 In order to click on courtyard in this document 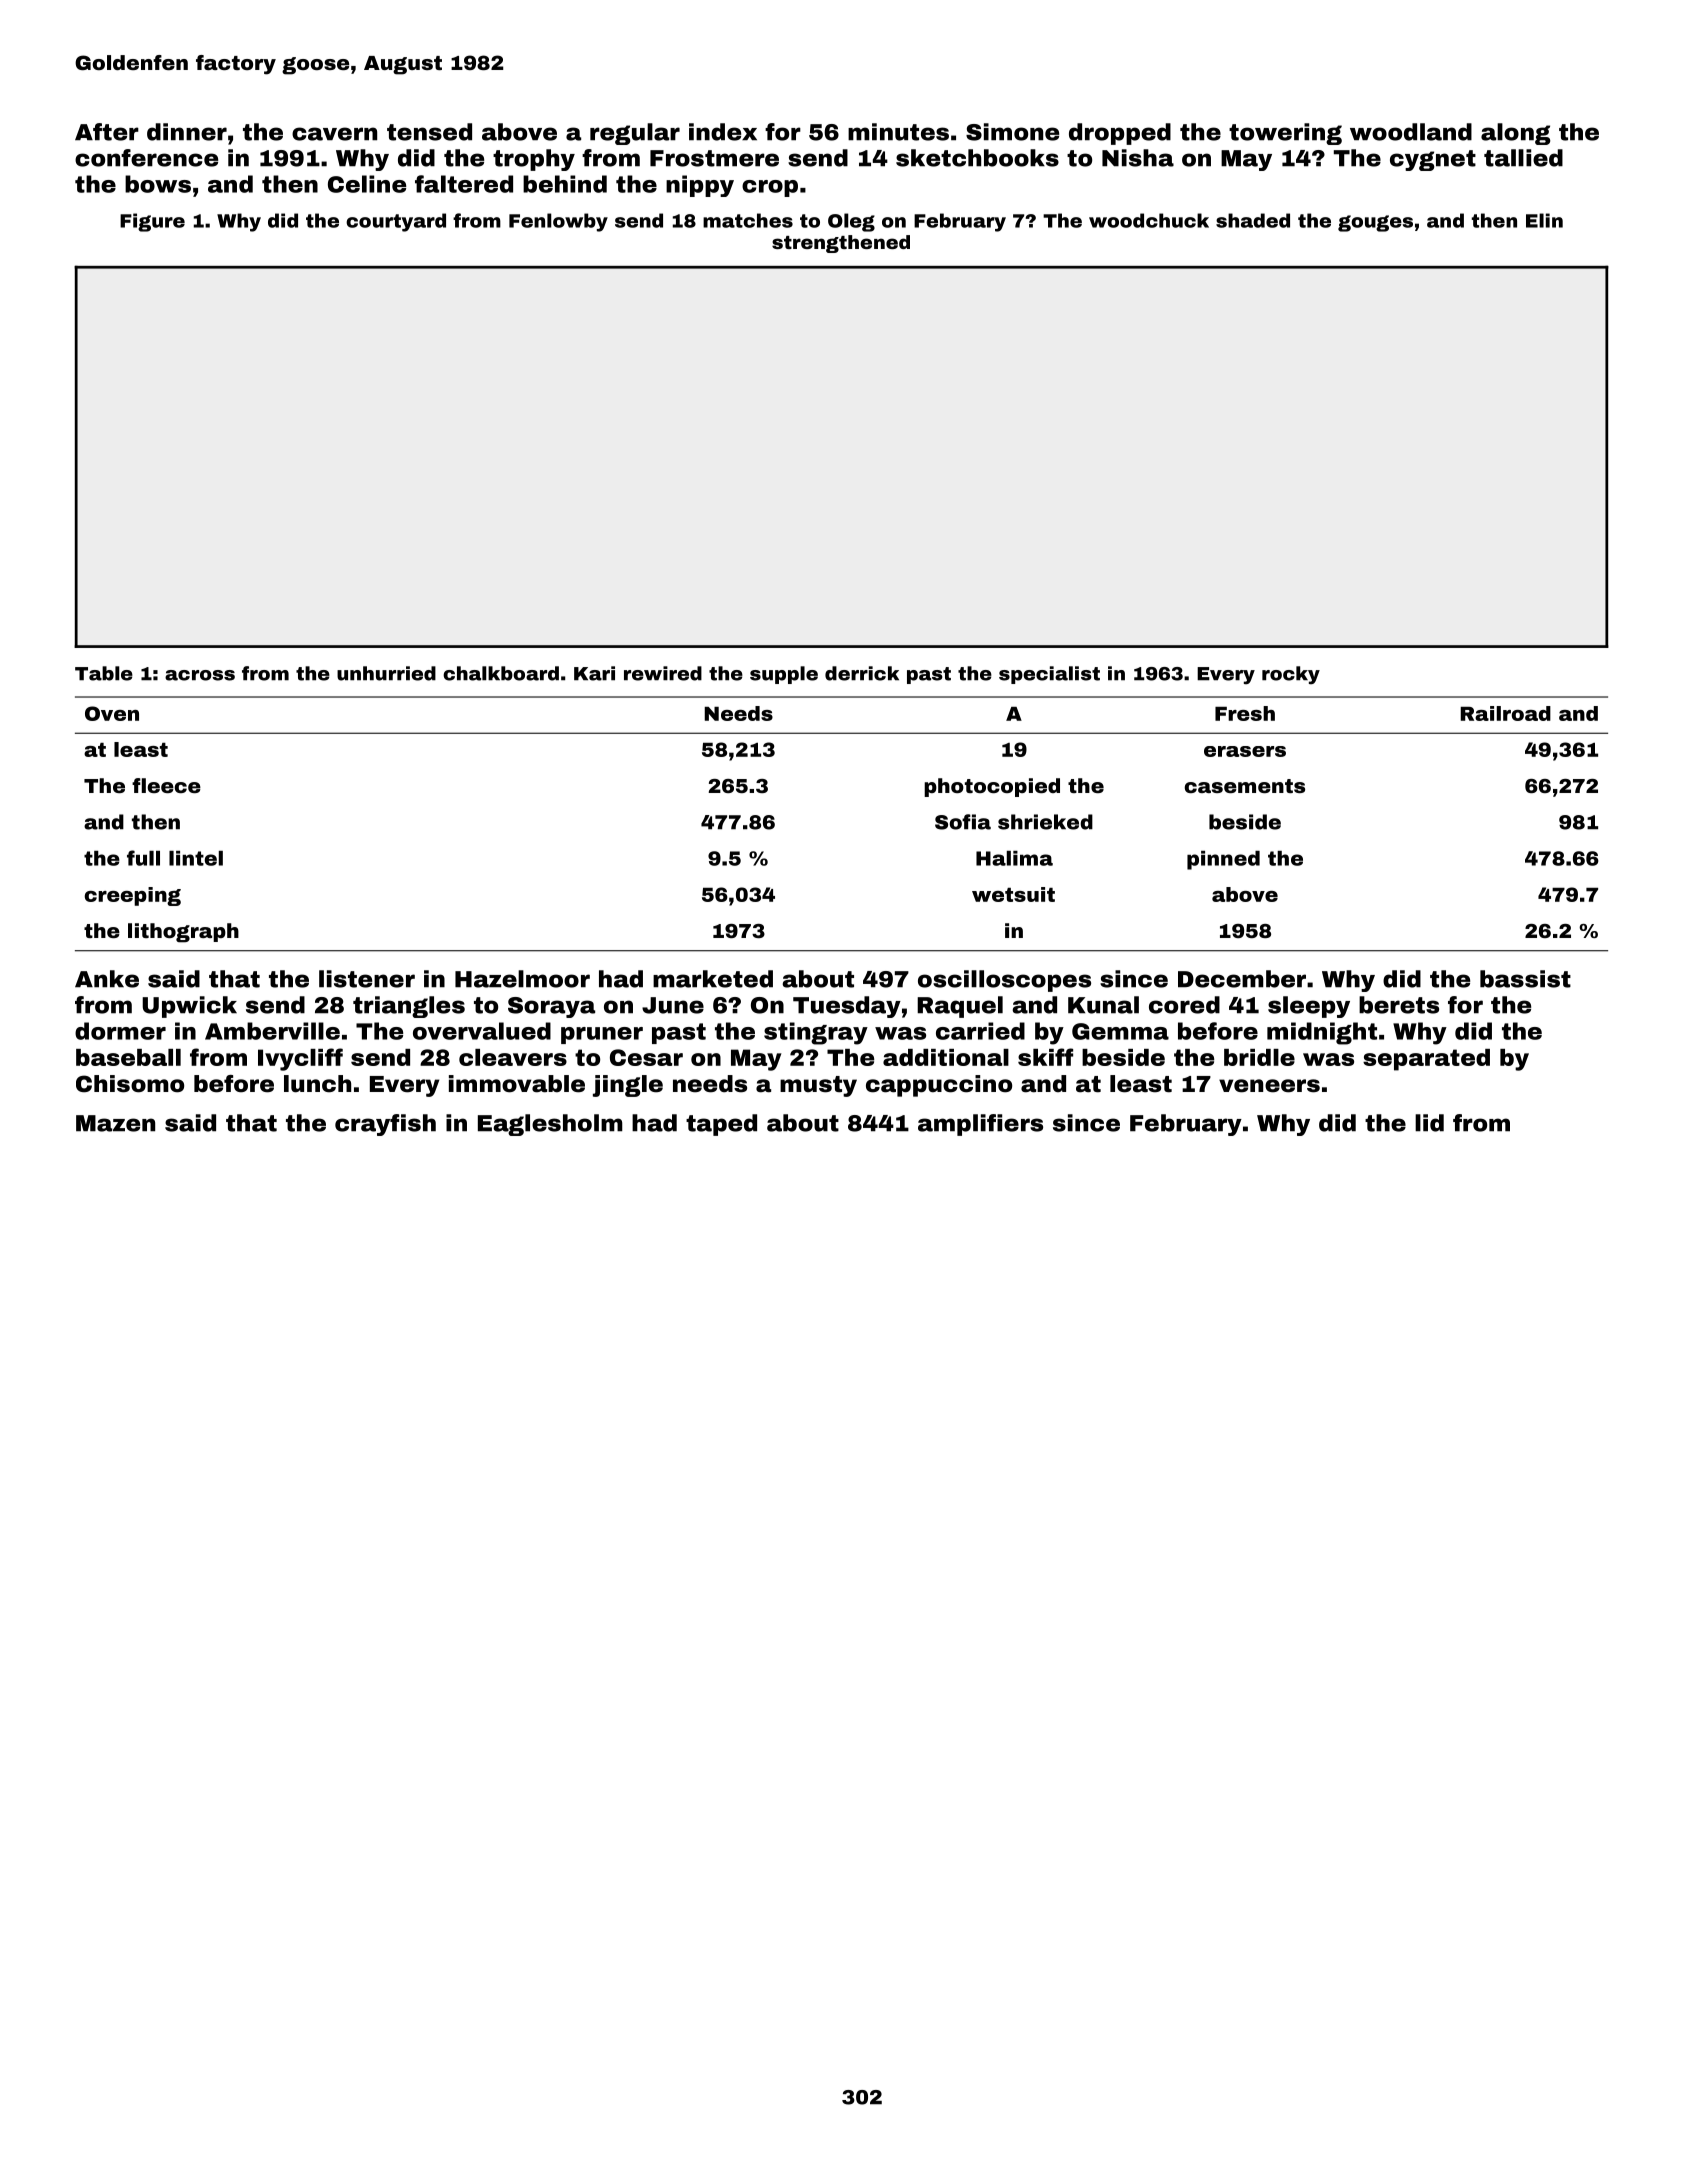, I will do `click(396, 222)`.
